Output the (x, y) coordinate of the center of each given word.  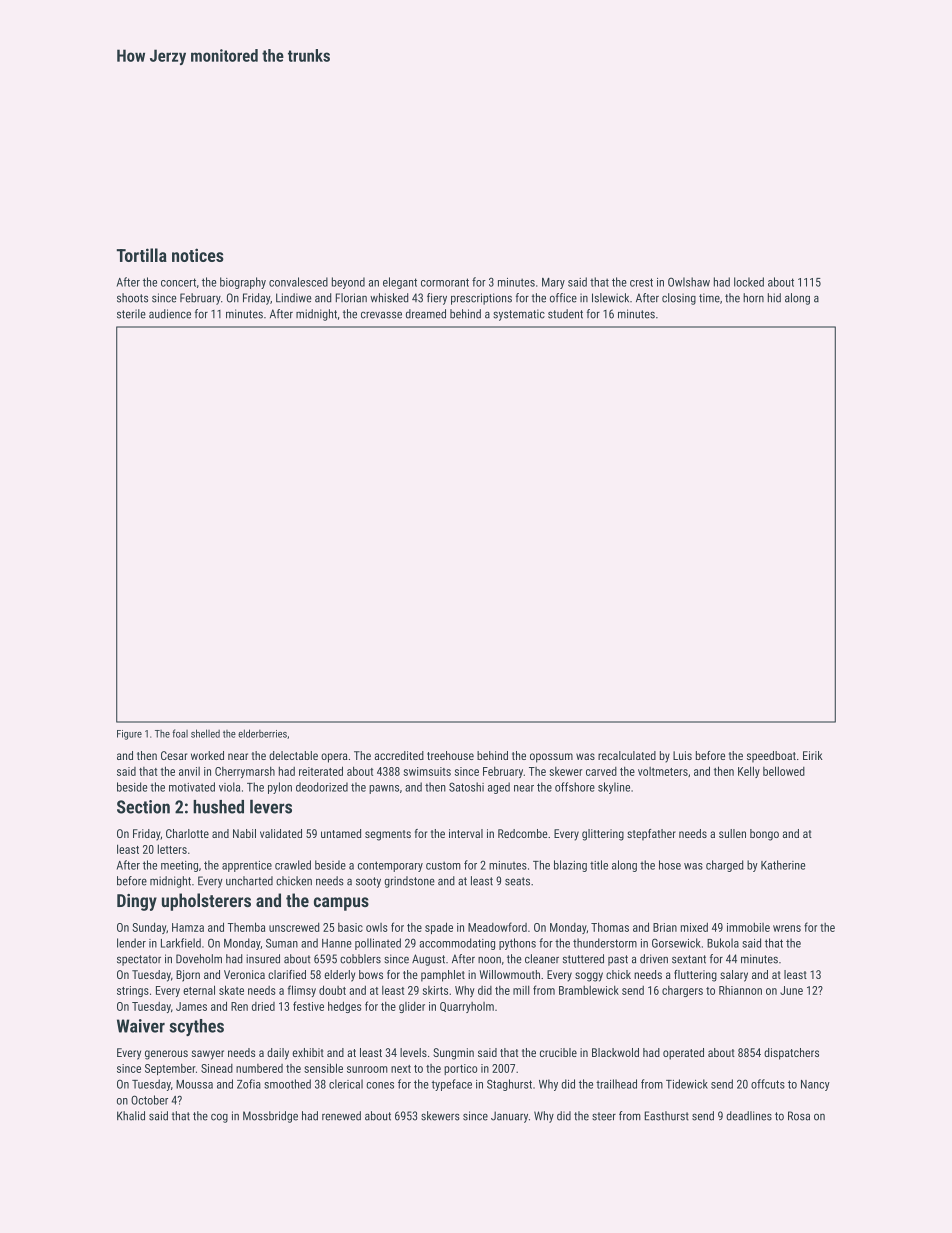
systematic (519, 315)
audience (170, 314)
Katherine (783, 865)
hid (774, 298)
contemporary (390, 866)
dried (263, 1006)
